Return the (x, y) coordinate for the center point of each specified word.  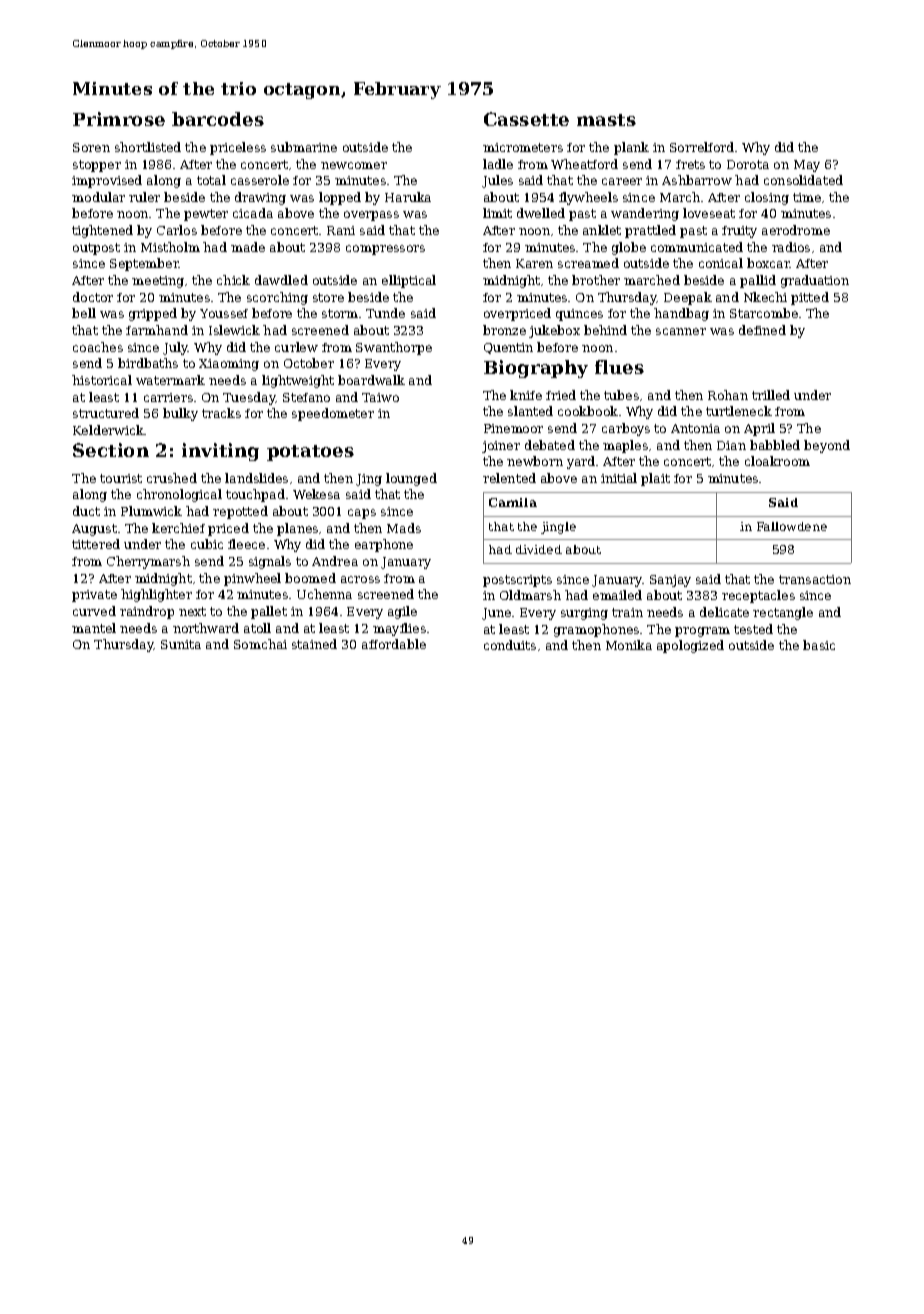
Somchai (260, 644)
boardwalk (371, 380)
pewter (206, 215)
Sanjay (670, 581)
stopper (97, 166)
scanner (681, 331)
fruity (739, 232)
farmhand (157, 330)
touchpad (255, 495)
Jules (497, 181)
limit (497, 213)
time (807, 197)
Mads (404, 528)
